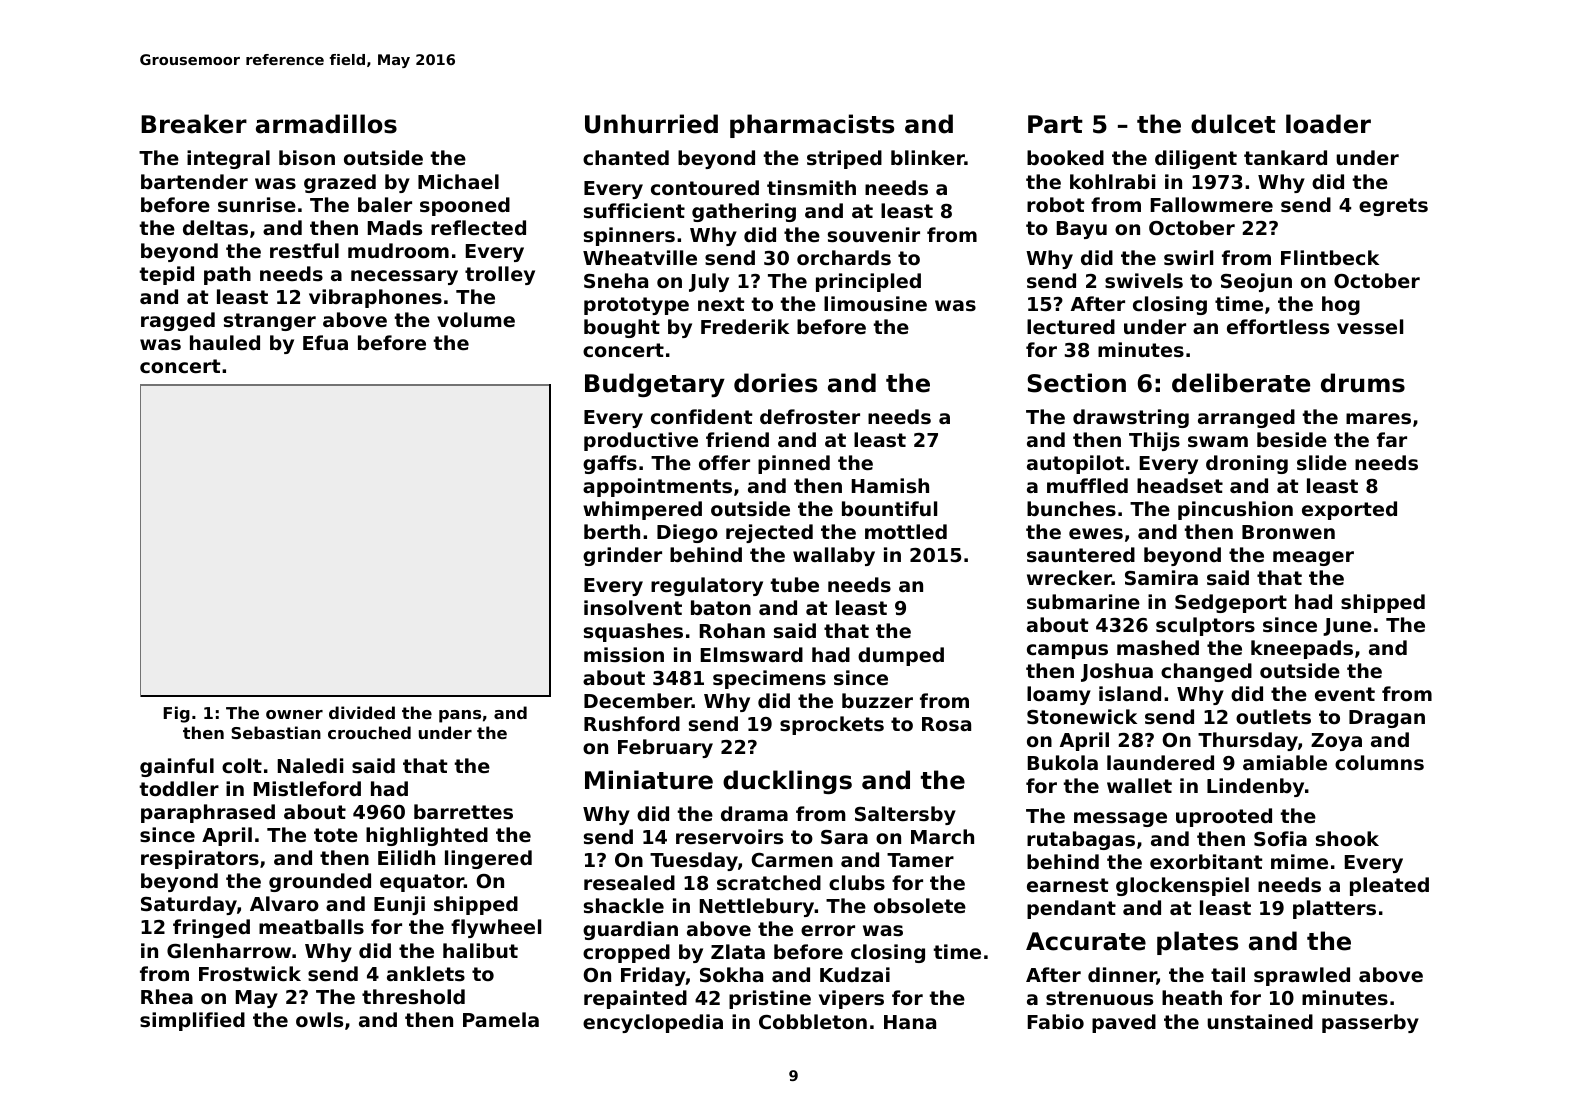 The height and width of the screenshot is (1115, 1577). Describe the element at coordinates (460, 716) in the screenshot. I see `pans` at that location.
